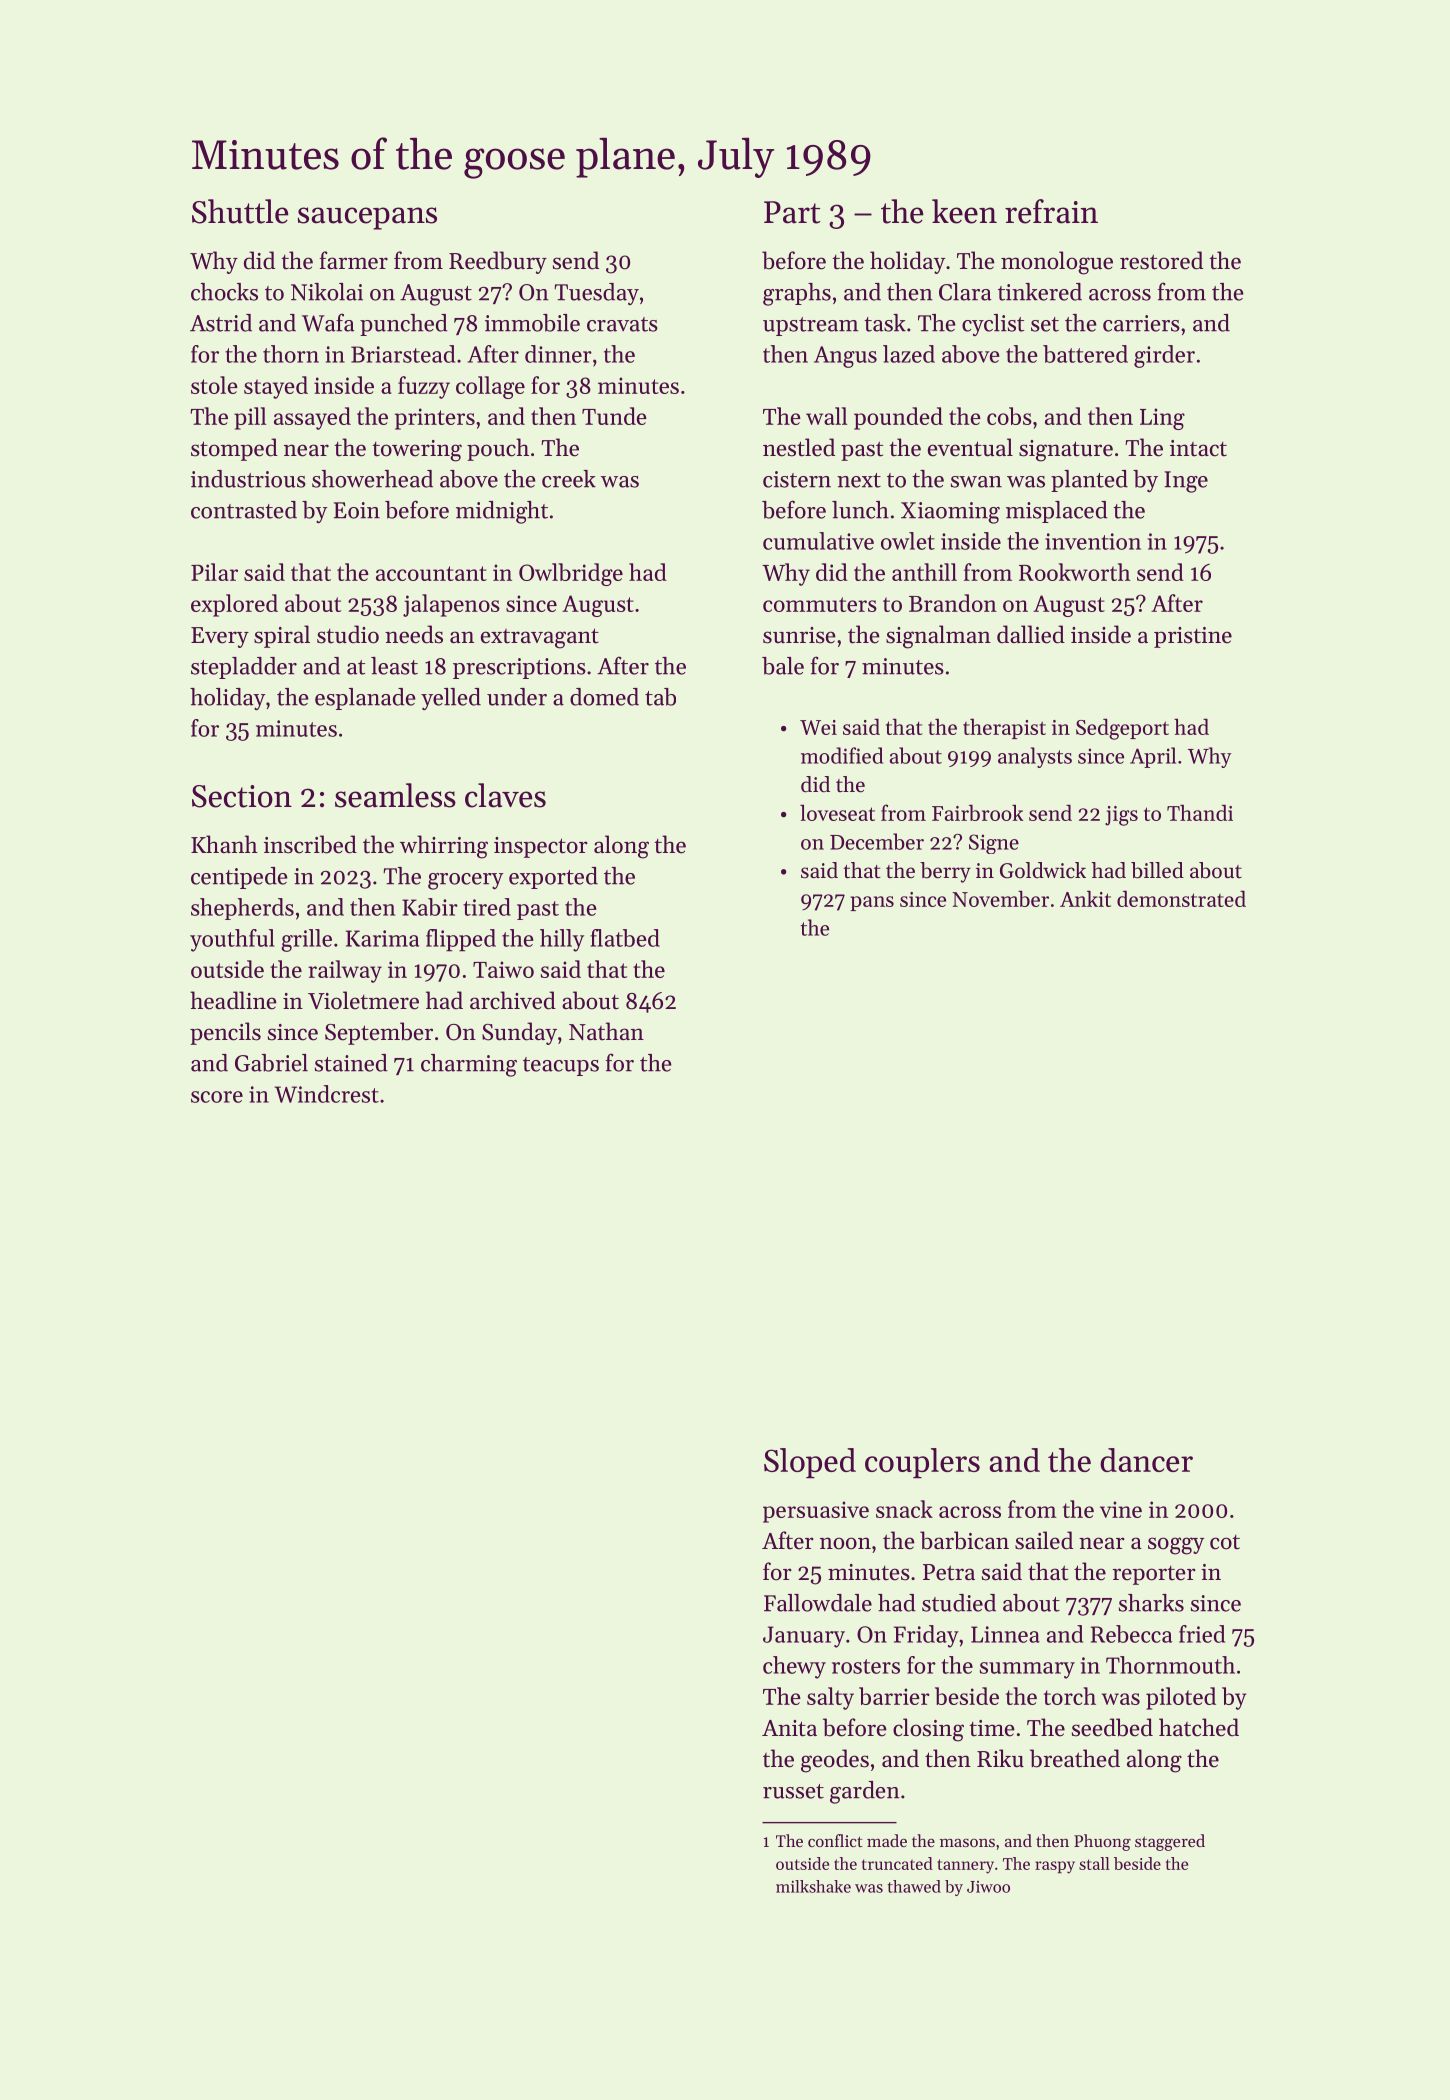 This page has height=2100, width=1450. What do you see at coordinates (606, 1031) in the page?
I see `Nathan` at bounding box center [606, 1031].
